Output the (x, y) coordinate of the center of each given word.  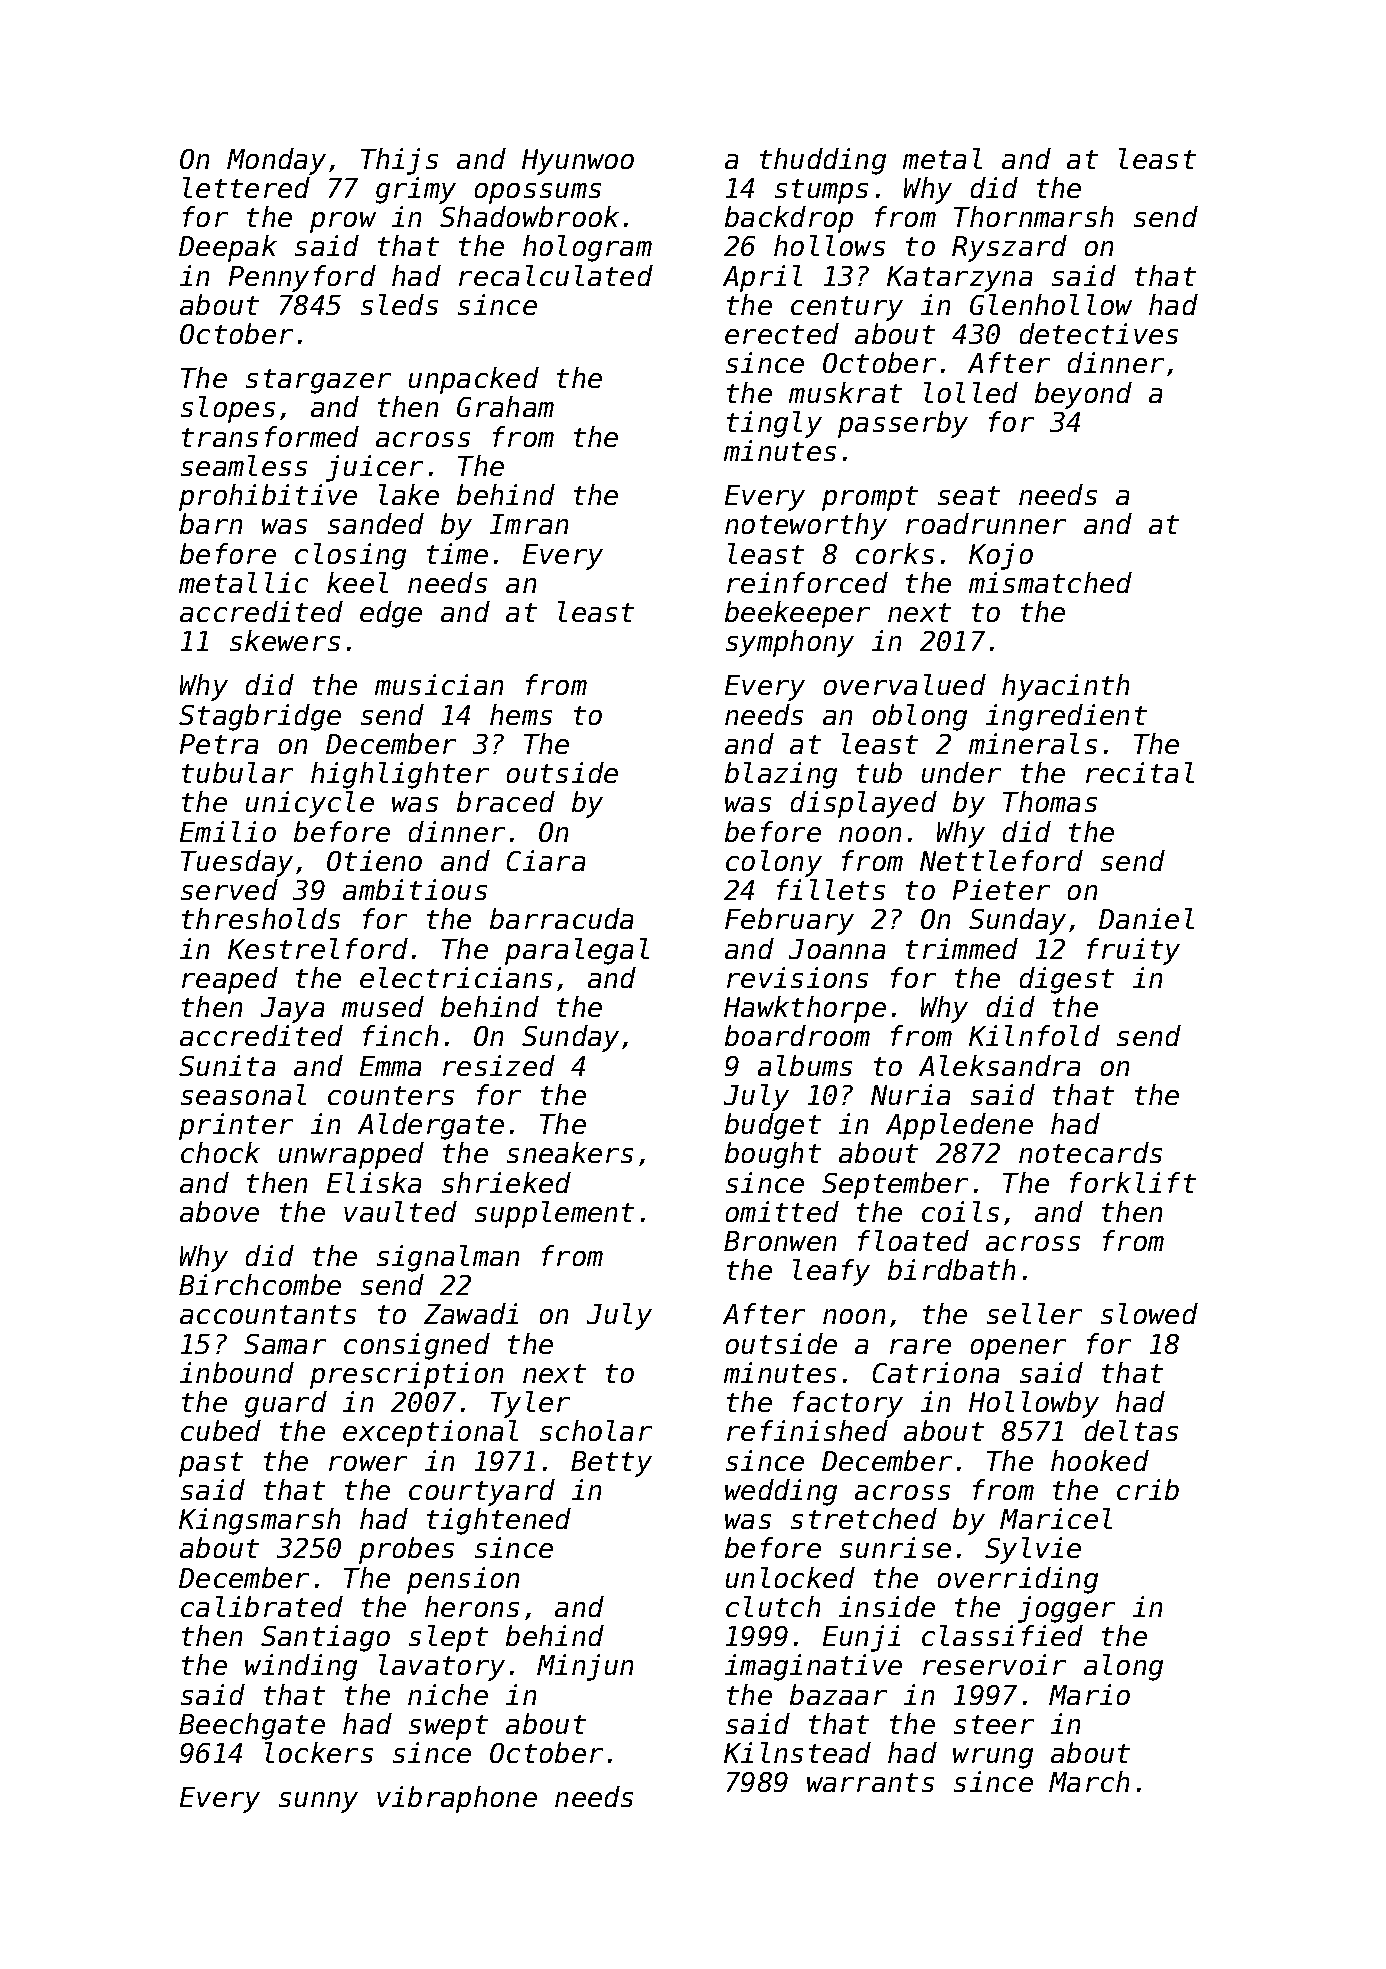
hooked (1100, 1460)
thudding (823, 161)
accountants (268, 1314)
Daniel (1146, 918)
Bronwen (780, 1241)
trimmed (962, 948)
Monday (276, 161)
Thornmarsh (1033, 216)
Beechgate (252, 1726)
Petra (219, 744)
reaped (230, 980)
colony (774, 863)
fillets (831, 889)
